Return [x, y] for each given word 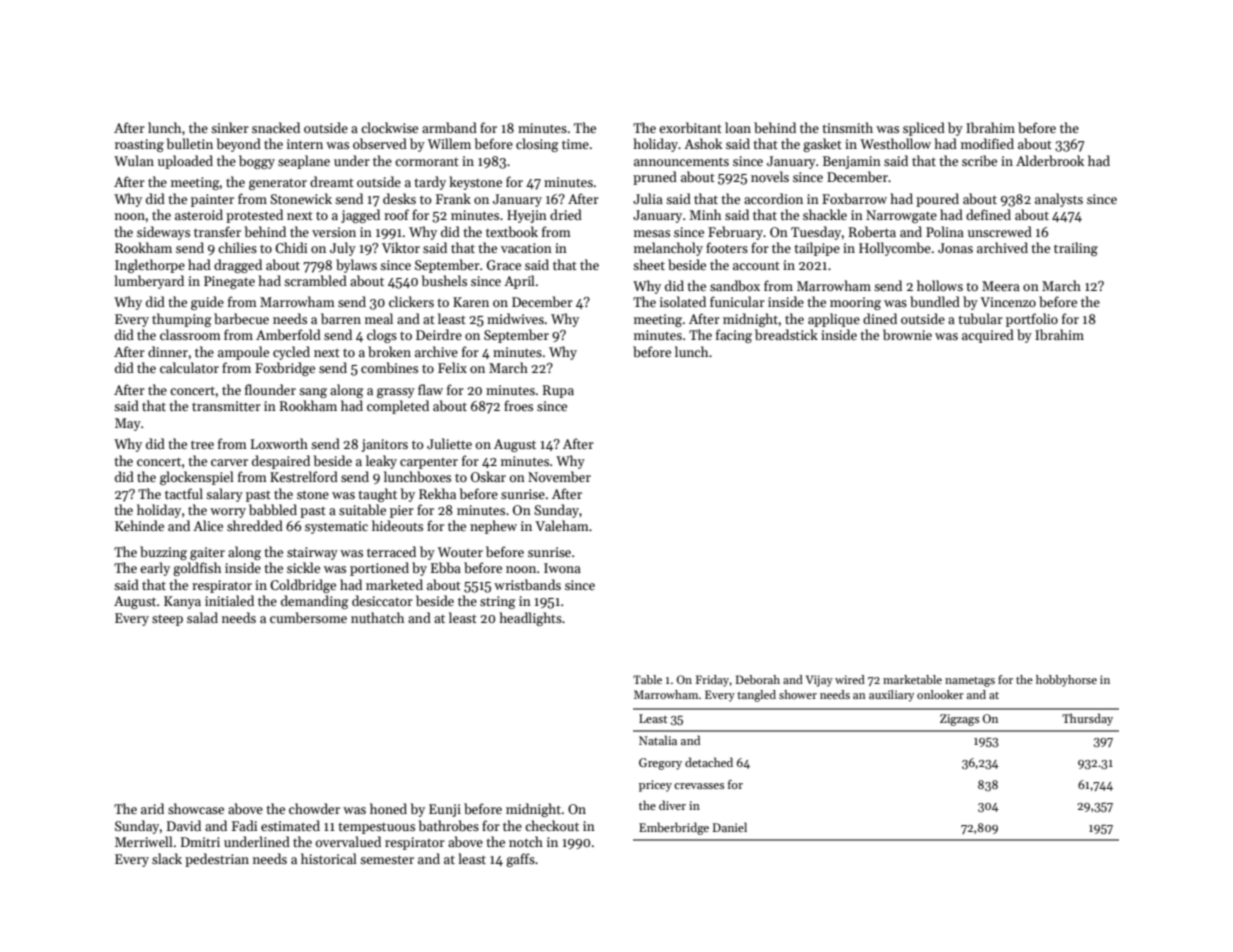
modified [987, 143]
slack [167, 858]
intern [305, 144]
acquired [988, 336]
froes [518, 405]
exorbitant [690, 127]
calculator [189, 367]
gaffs [520, 860]
